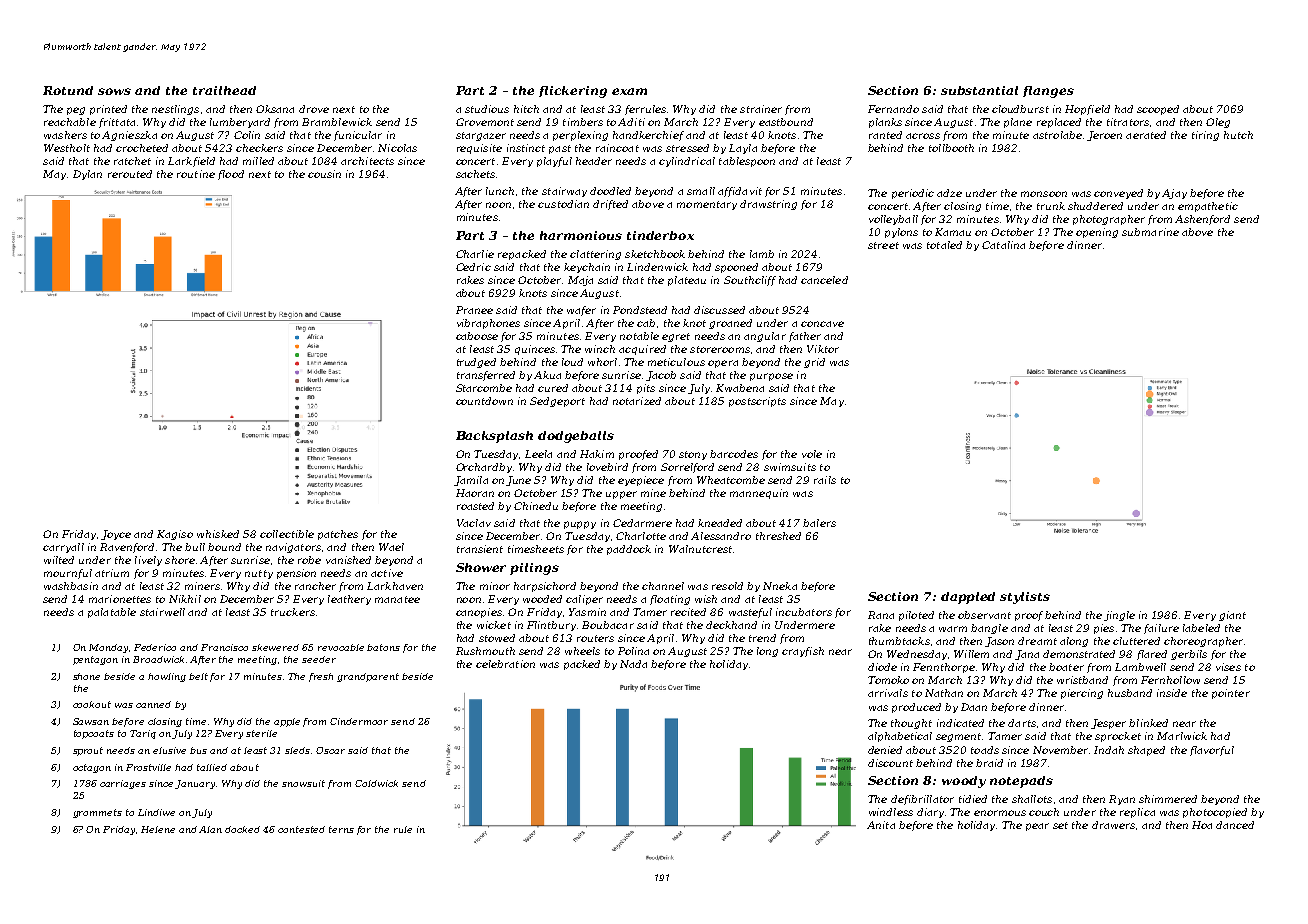 The height and width of the page is (924, 1308). Describe the element at coordinates (218, 534) in the page. I see `whisked` at that location.
